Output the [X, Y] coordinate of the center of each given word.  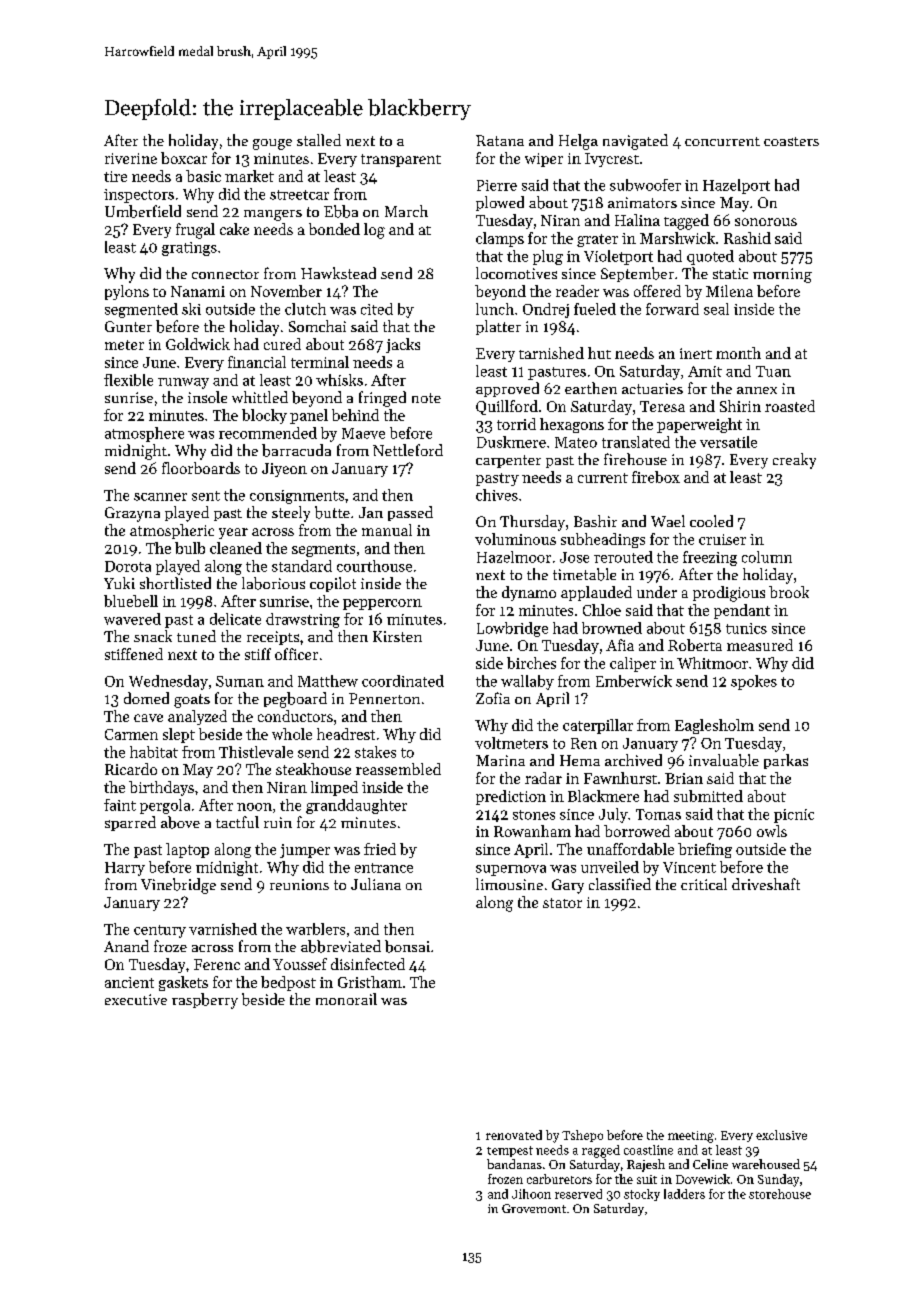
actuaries [652, 388]
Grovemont [534, 1208]
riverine [131, 158]
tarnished [551, 353]
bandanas [514, 1164]
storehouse [780, 1194]
